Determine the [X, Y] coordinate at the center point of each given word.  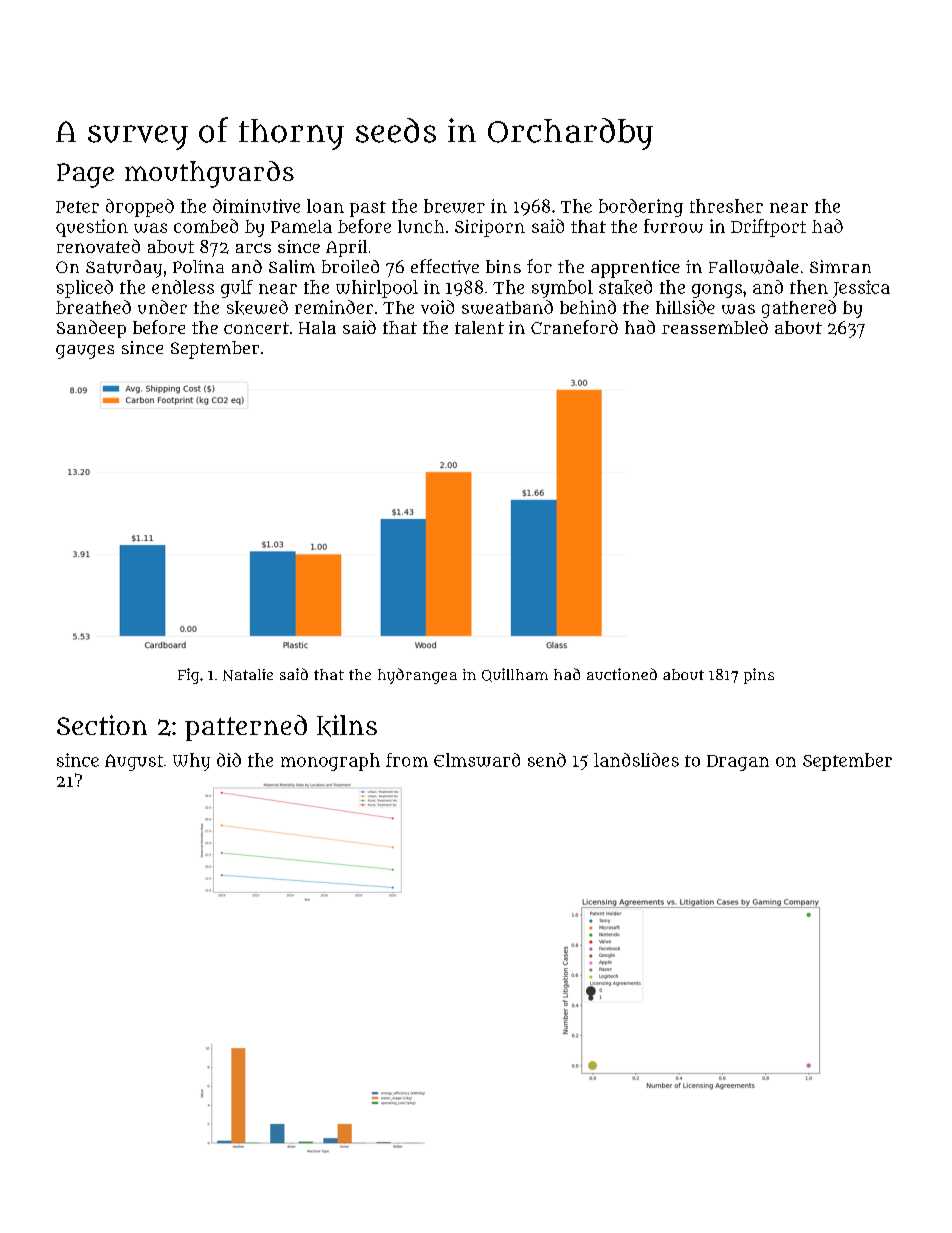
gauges [85, 352]
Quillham [515, 675]
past [368, 209]
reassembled [715, 327]
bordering [641, 208]
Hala [317, 327]
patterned [246, 728]
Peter [77, 207]
